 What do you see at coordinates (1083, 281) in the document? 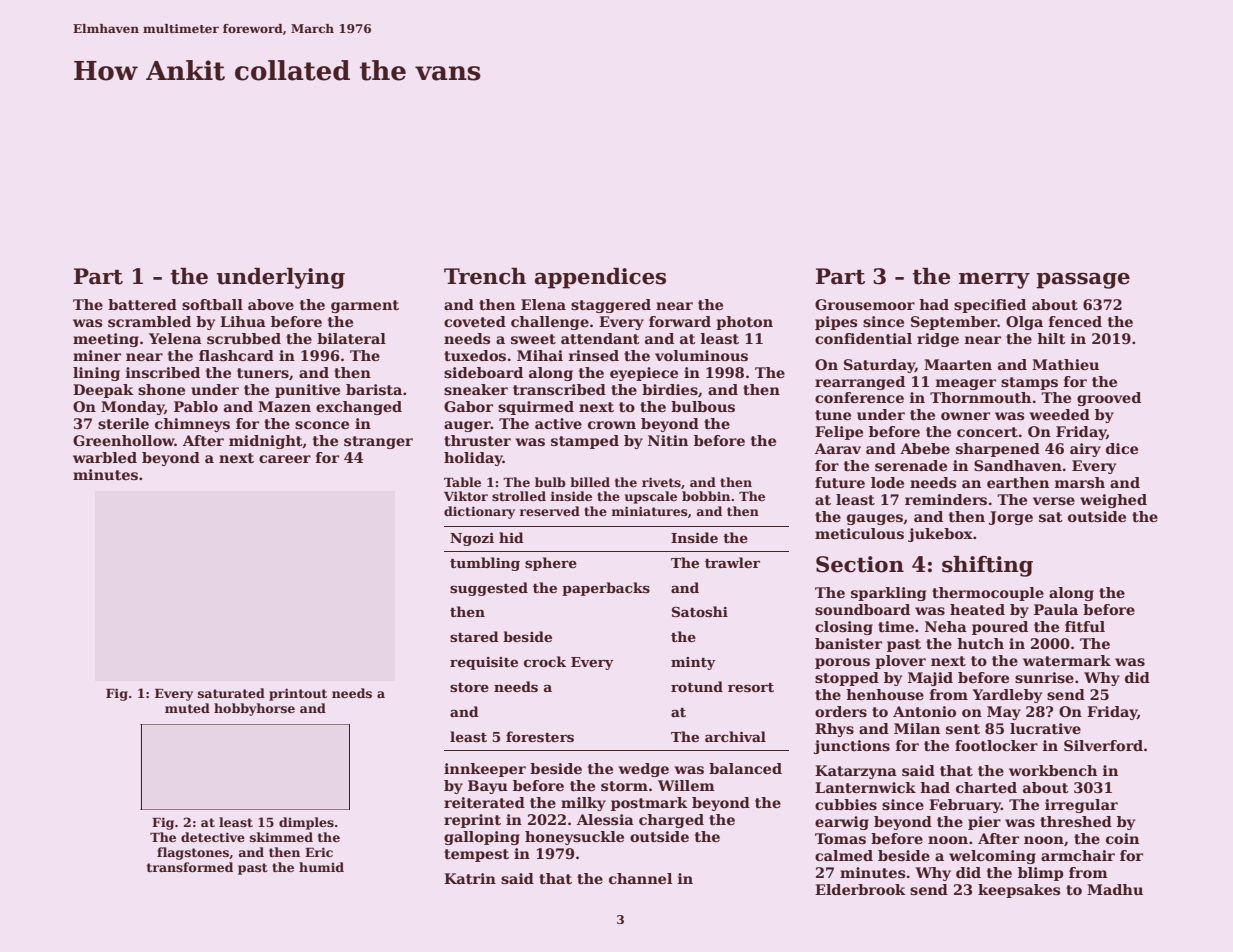
I see `passage` at bounding box center [1083, 281].
